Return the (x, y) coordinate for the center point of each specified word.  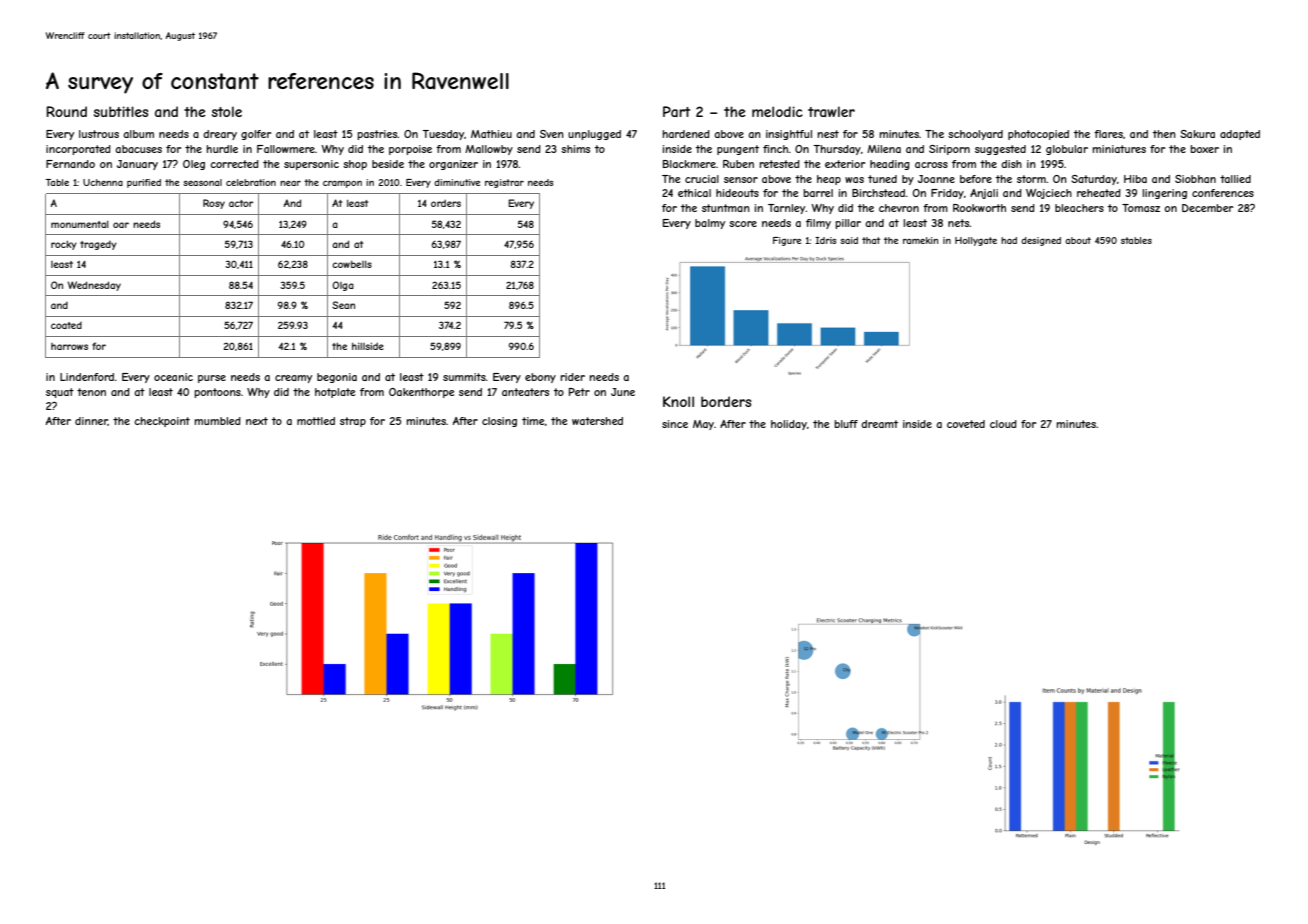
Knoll (678, 401)
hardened (686, 134)
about (1078, 240)
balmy (710, 224)
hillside (368, 346)
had (1009, 240)
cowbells (352, 264)
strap (353, 422)
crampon (342, 184)
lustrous (99, 134)
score (743, 224)
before (976, 179)
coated (66, 325)
